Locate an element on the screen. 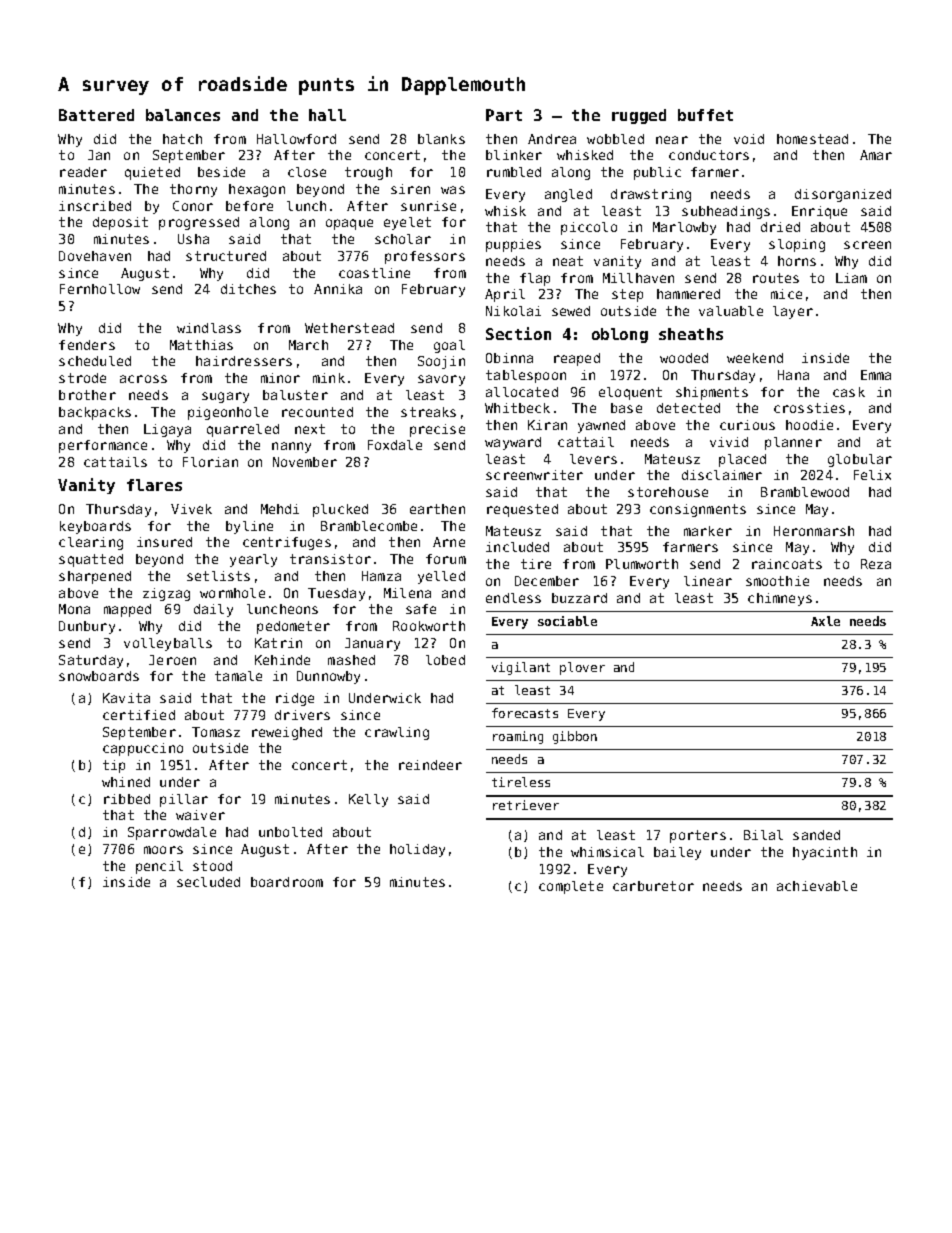  chimneys is located at coordinates (780, 599).
